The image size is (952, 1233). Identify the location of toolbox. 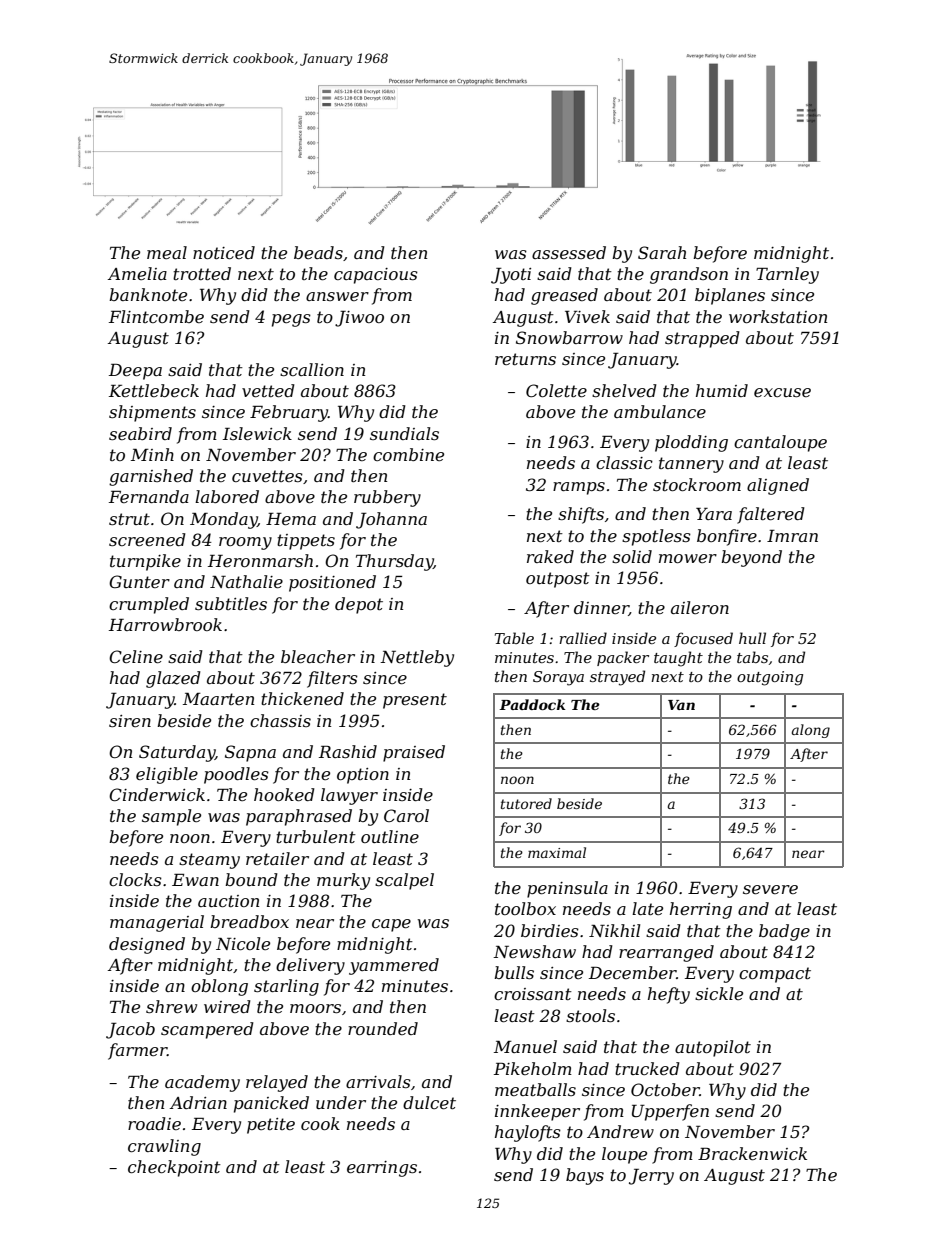
(525, 908).
